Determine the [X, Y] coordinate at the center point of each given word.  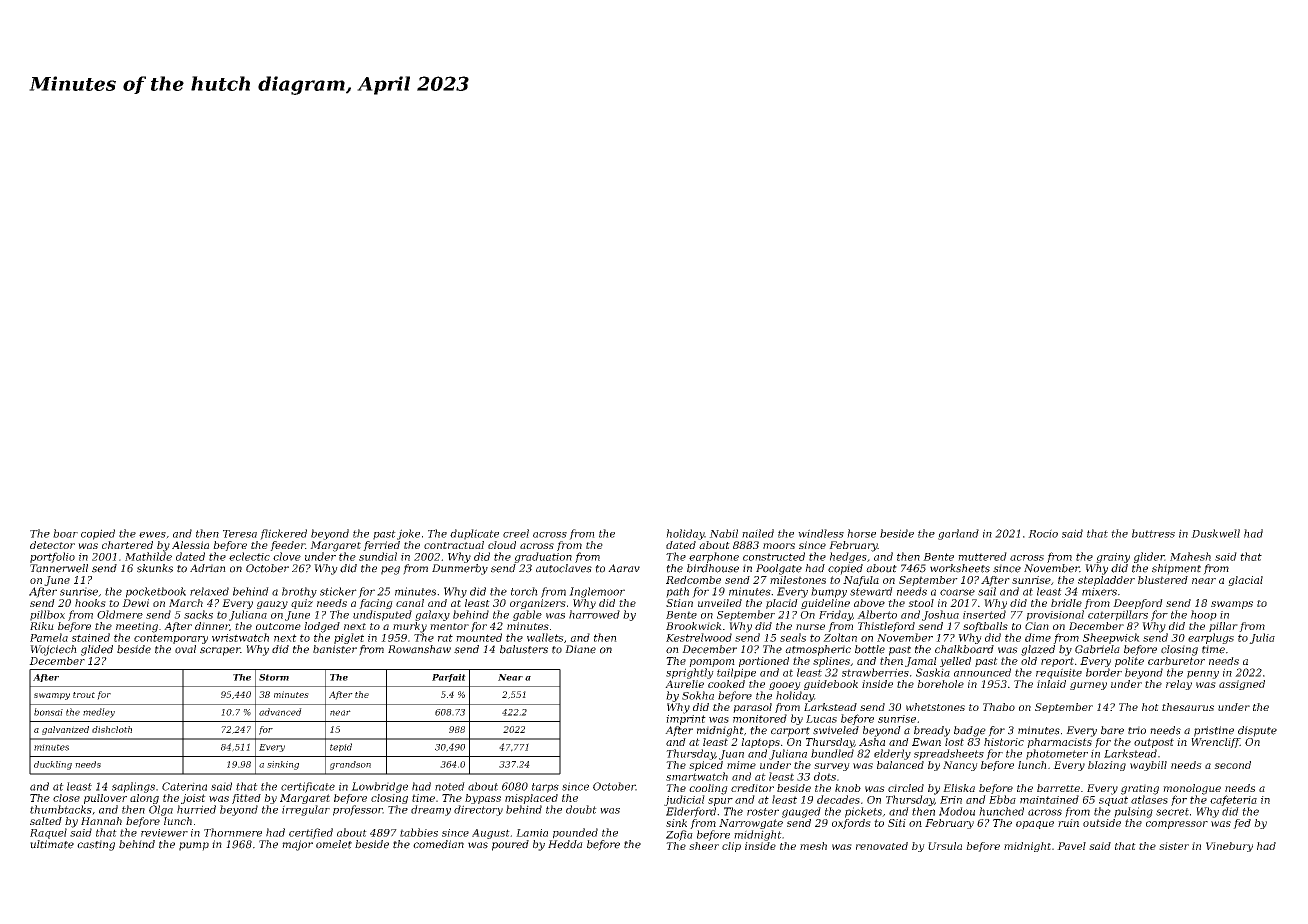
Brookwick [694, 626]
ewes [152, 535]
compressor [1177, 825]
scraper [220, 651]
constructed [774, 556]
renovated [882, 846]
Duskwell [1215, 533]
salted [46, 821]
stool [921, 603]
